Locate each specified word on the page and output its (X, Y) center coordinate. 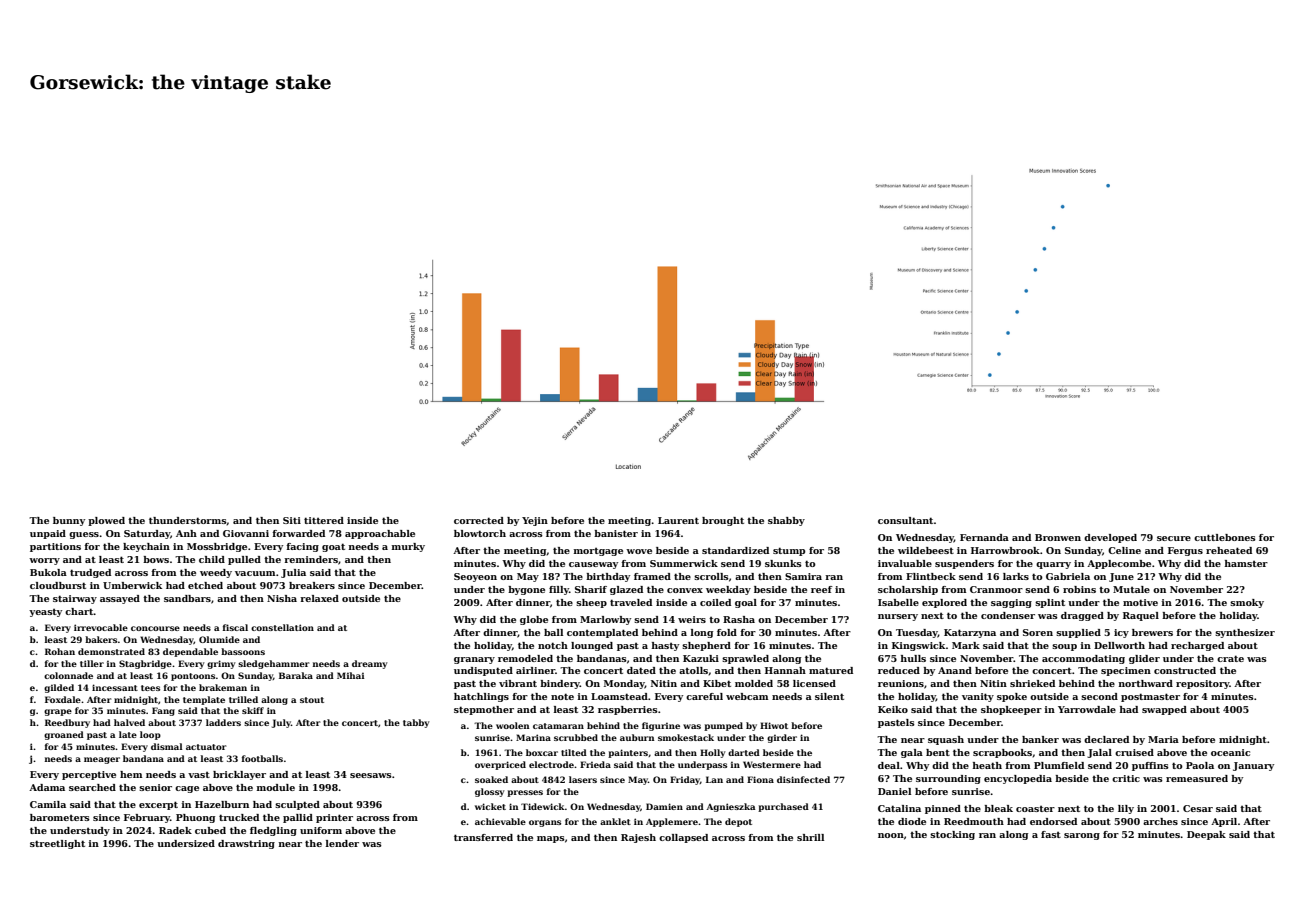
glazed (626, 590)
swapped (1164, 710)
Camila (48, 804)
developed (1110, 538)
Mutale (1131, 589)
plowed (106, 521)
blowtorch (480, 533)
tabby (416, 723)
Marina (533, 737)
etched (205, 585)
